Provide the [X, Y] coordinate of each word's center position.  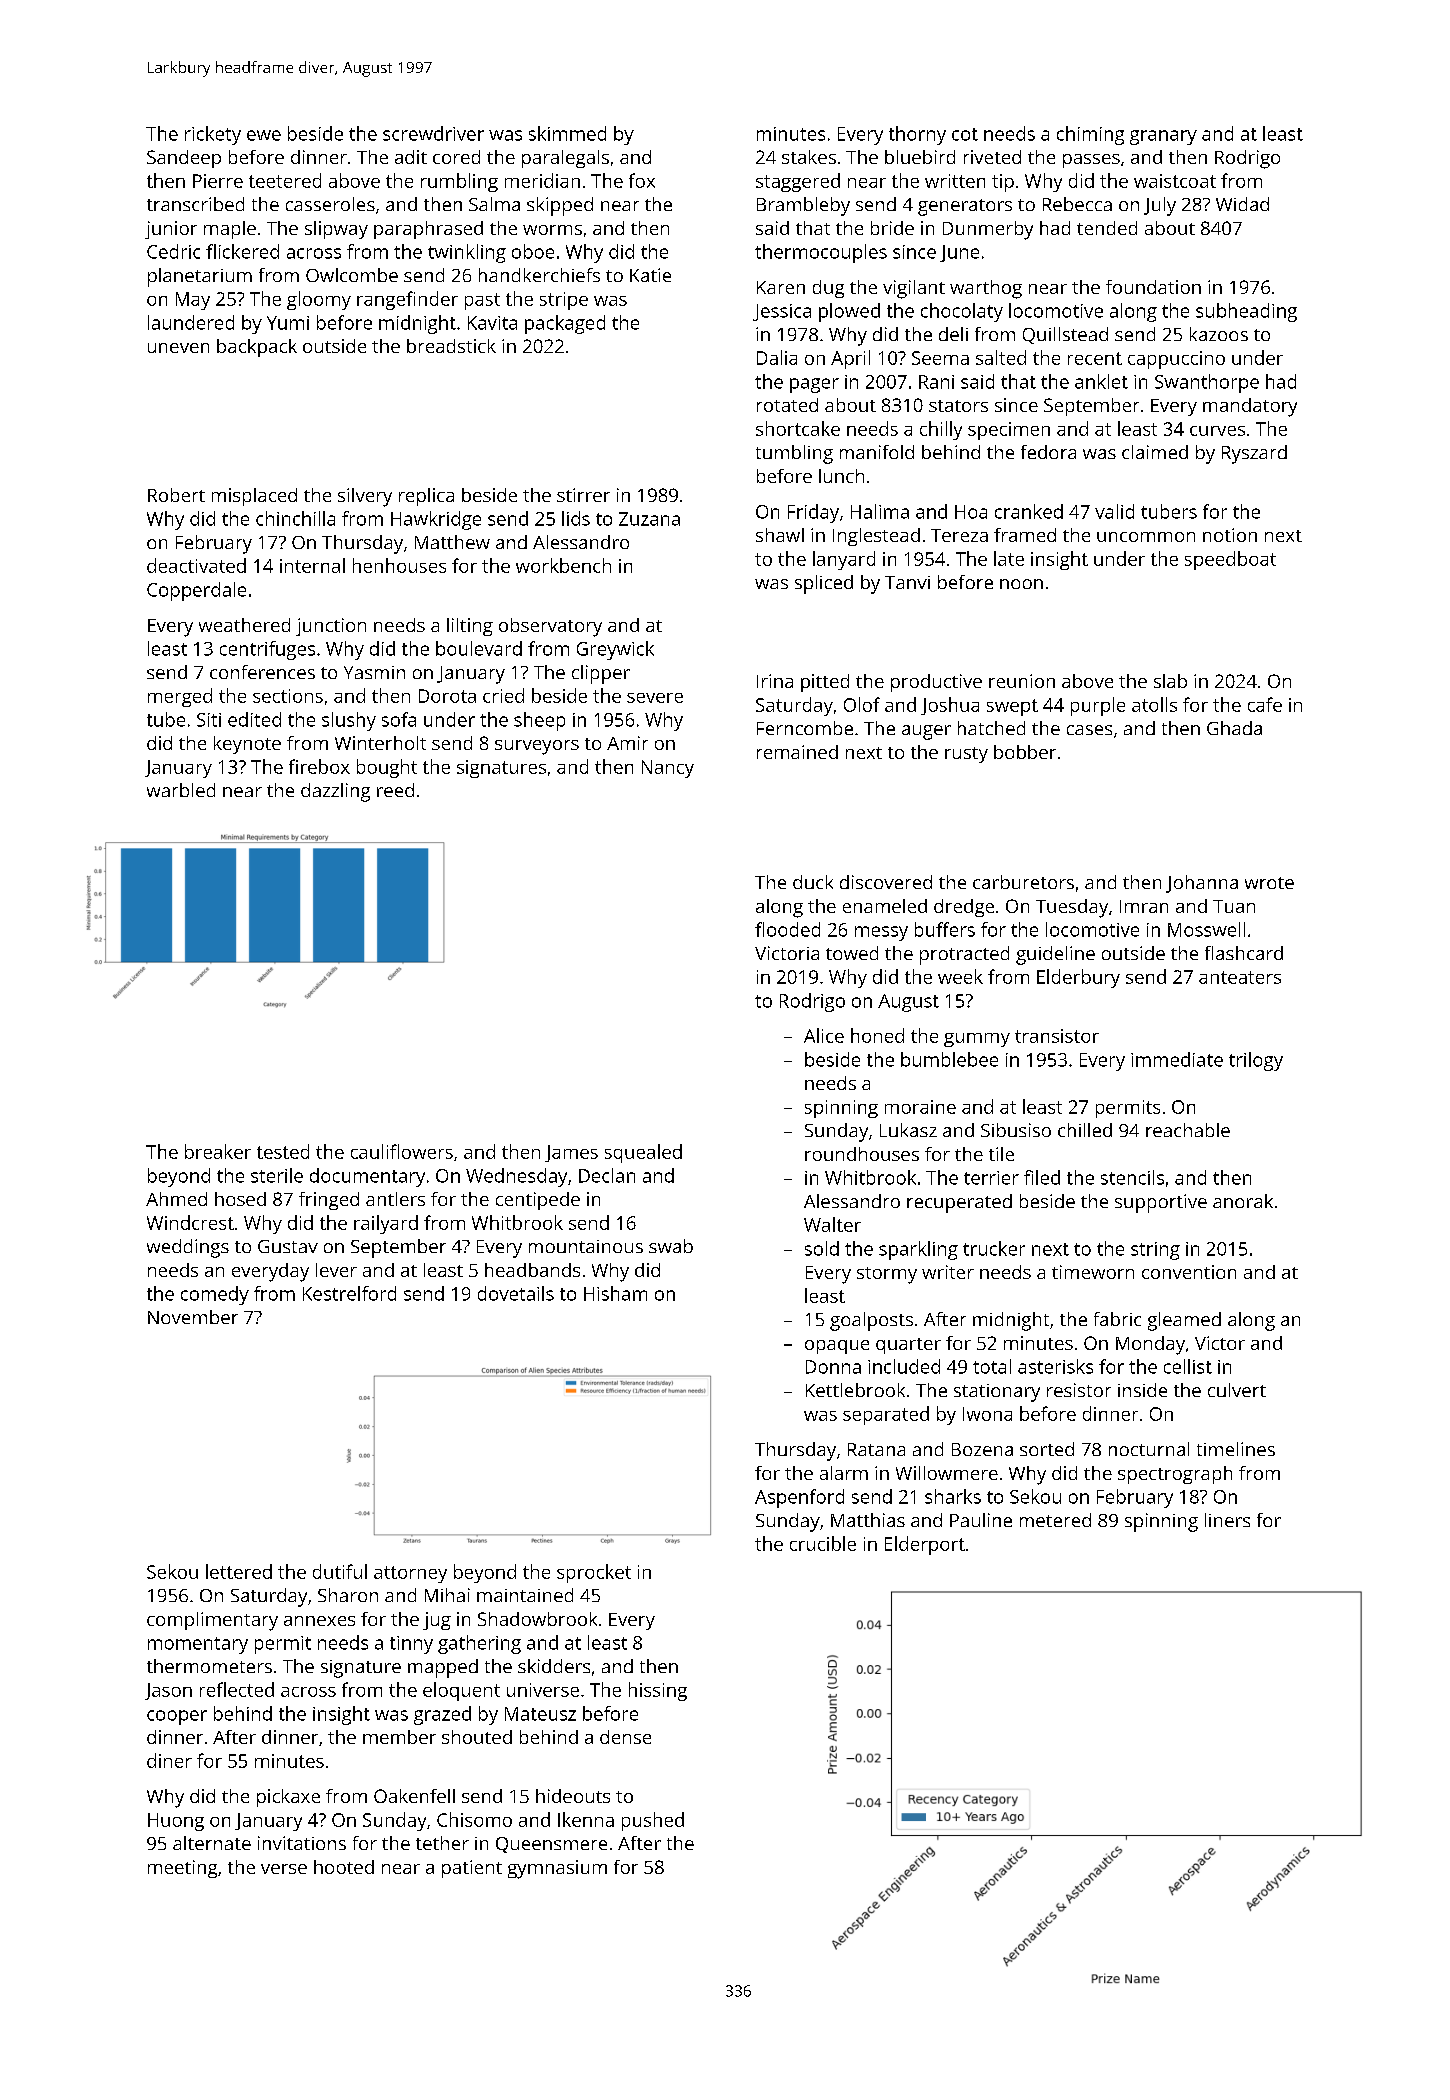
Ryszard [1254, 454]
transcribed [195, 204]
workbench [563, 565]
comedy [215, 1295]
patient [472, 1869]
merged [180, 697]
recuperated [959, 1203]
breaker [218, 1151]
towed [852, 953]
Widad [1242, 204]
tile [1001, 1154]
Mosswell [1206, 929]
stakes [809, 157]
